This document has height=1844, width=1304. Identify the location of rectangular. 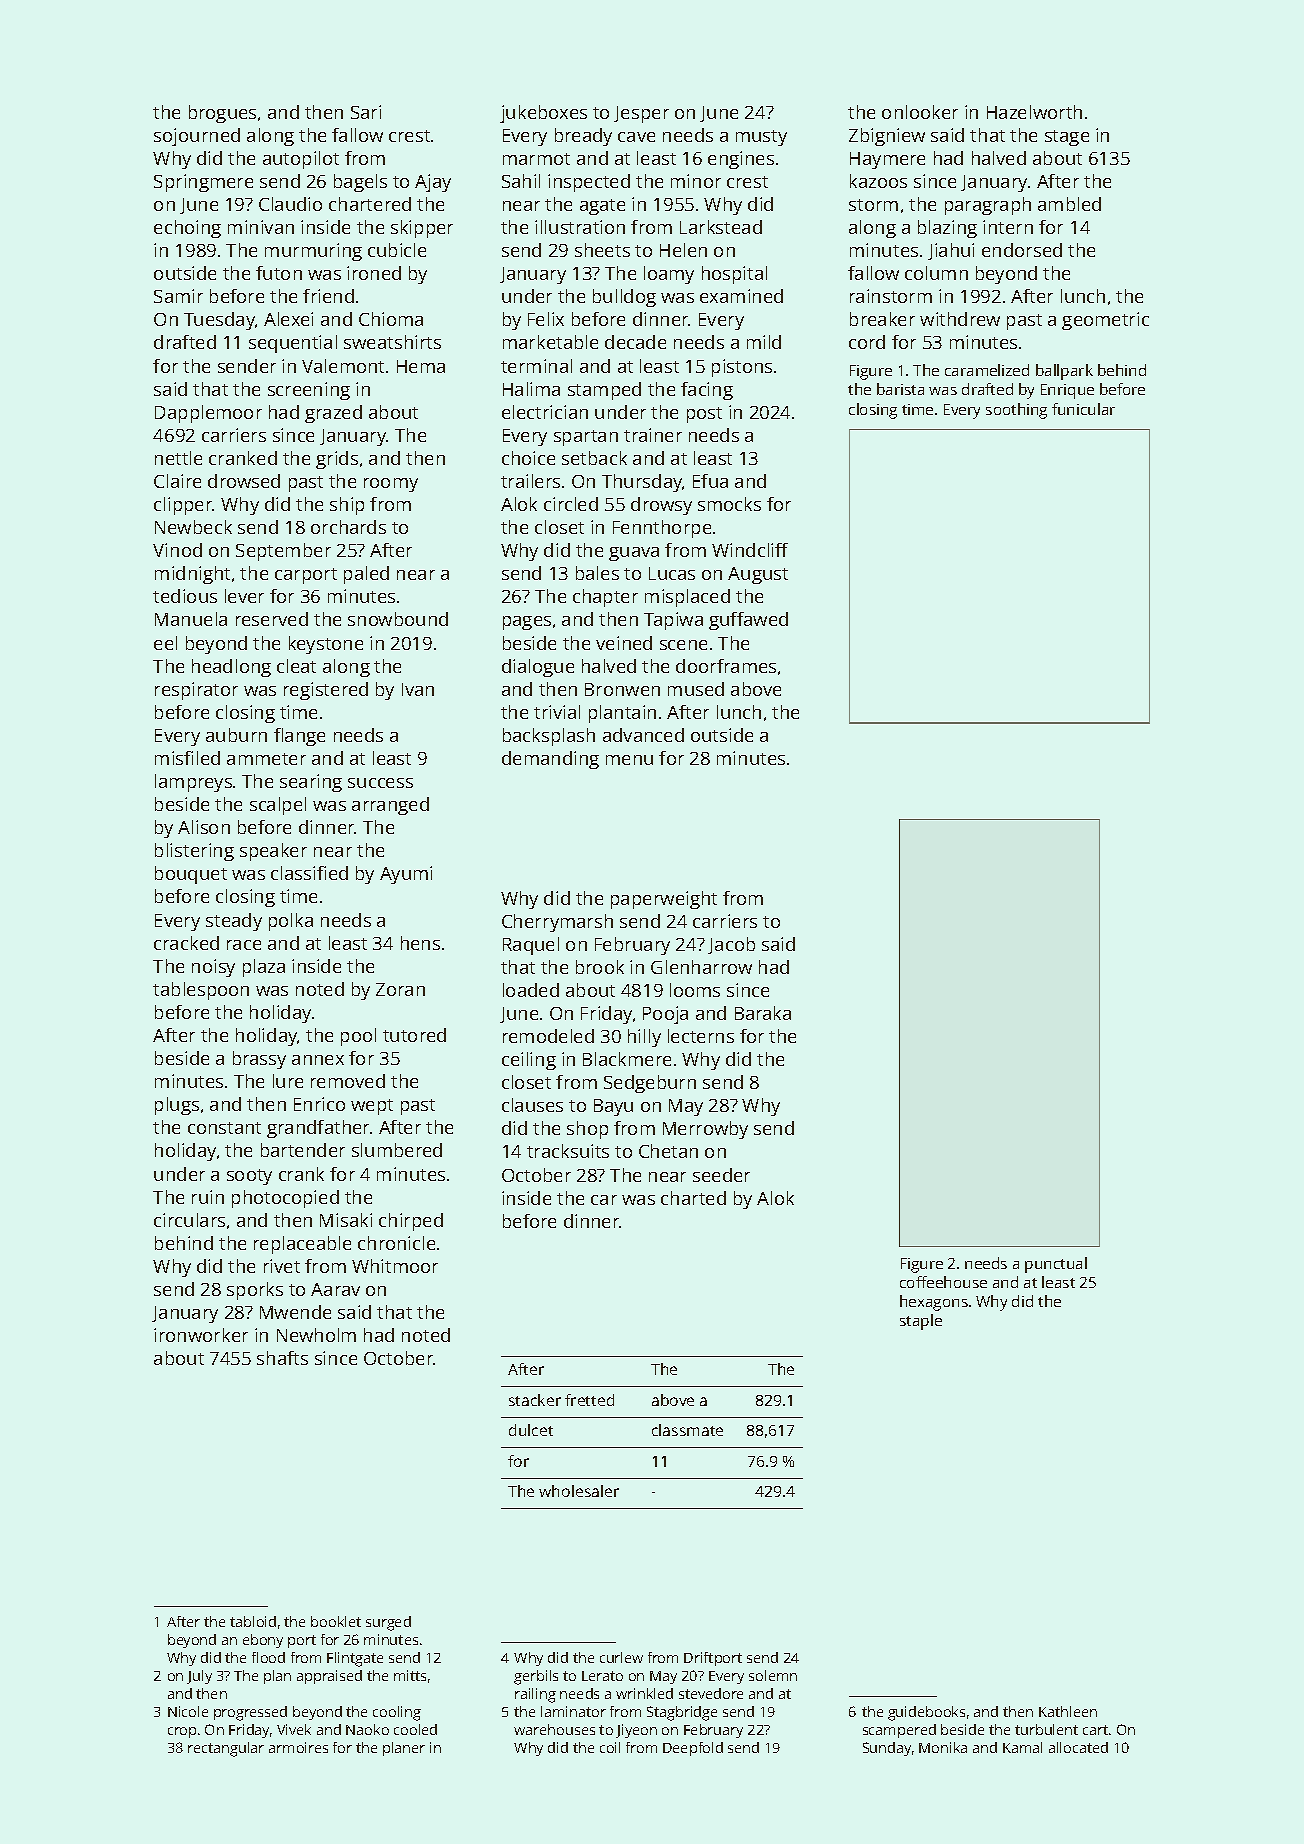
(226, 1749).
